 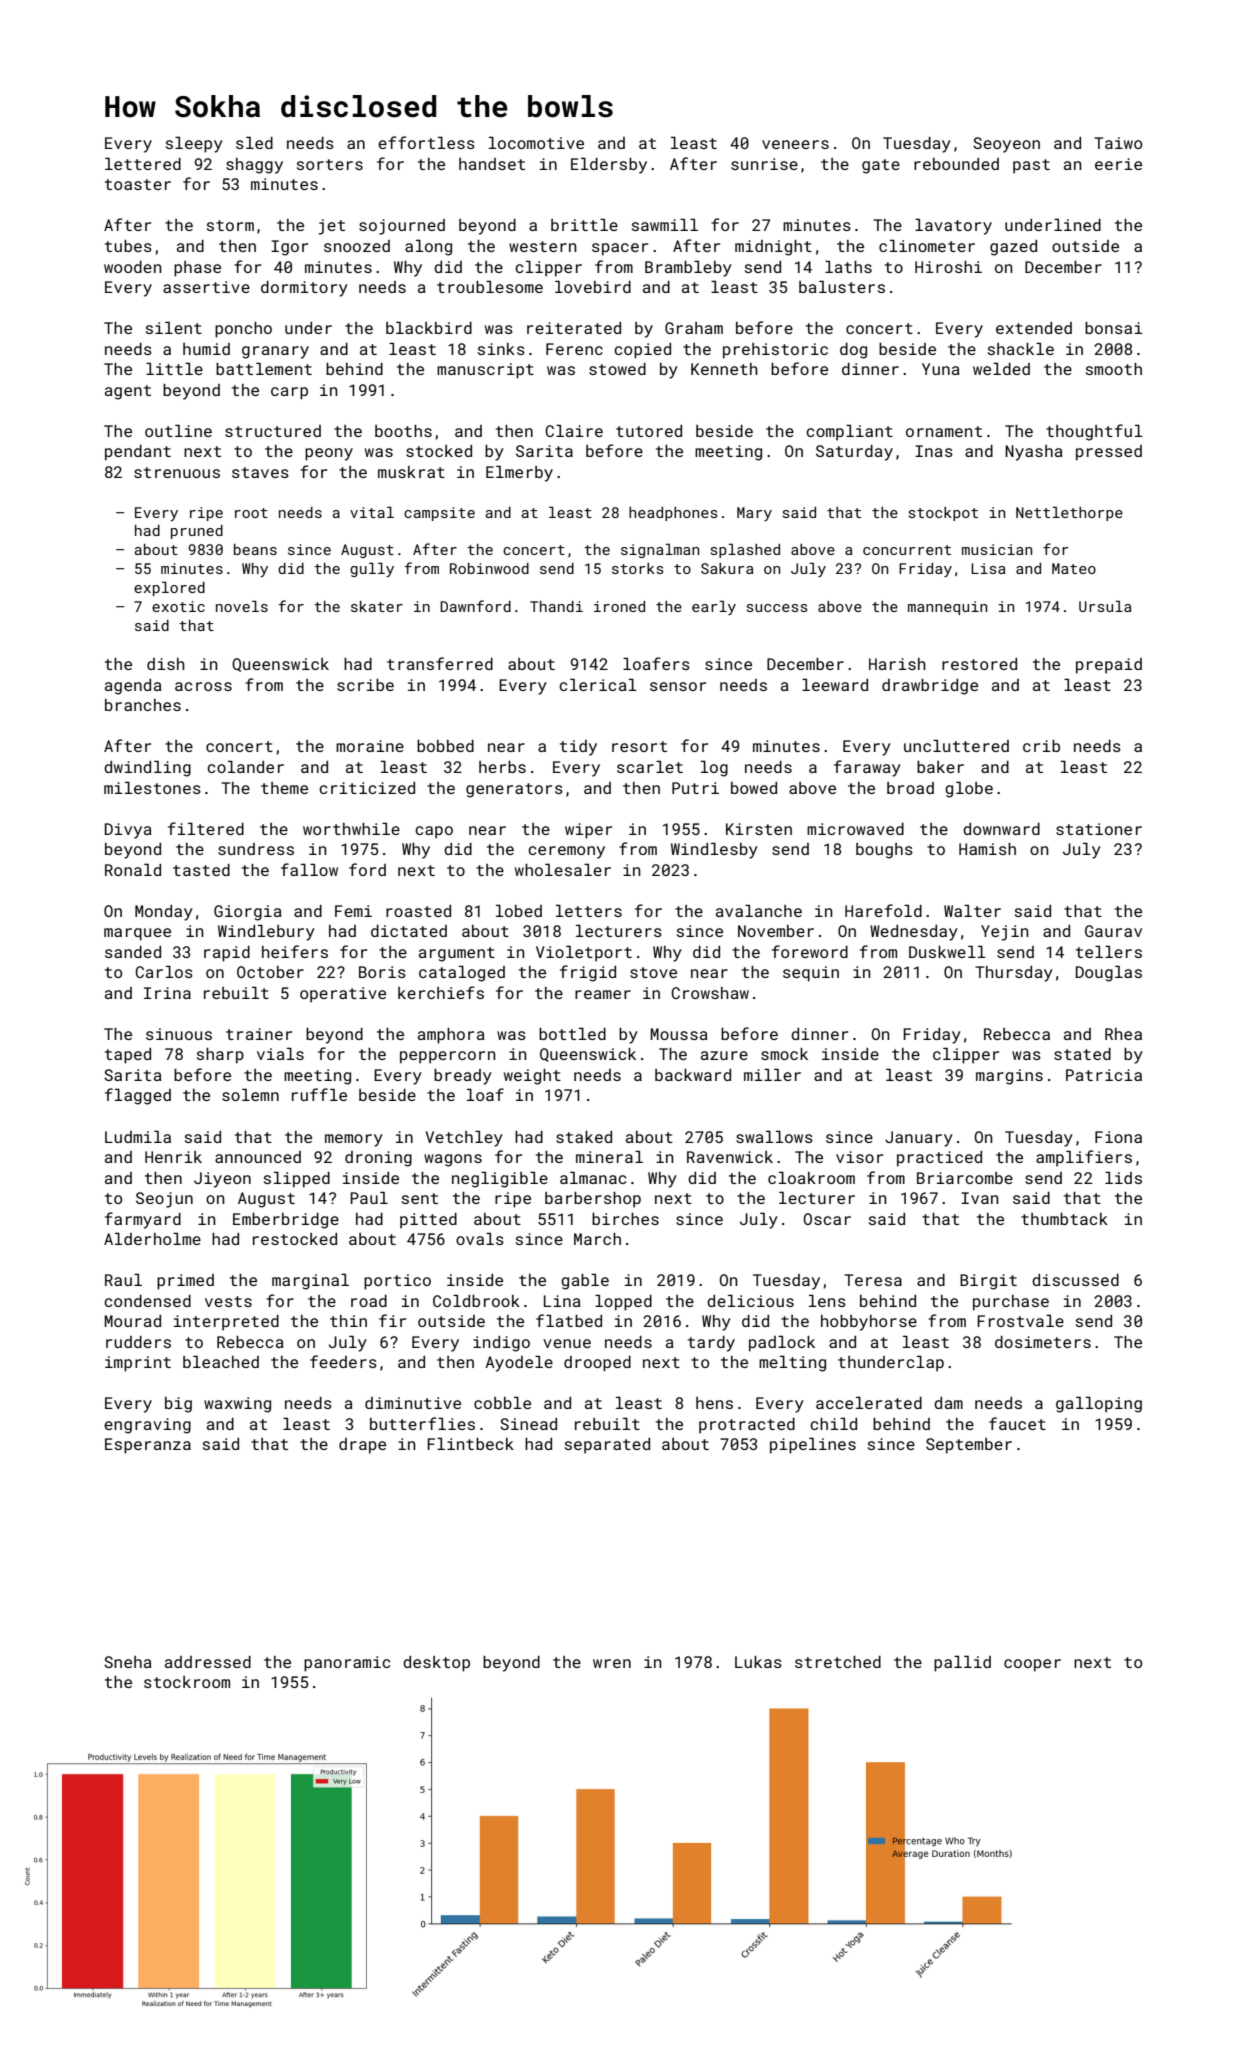 I want to click on restored, so click(x=979, y=664).
